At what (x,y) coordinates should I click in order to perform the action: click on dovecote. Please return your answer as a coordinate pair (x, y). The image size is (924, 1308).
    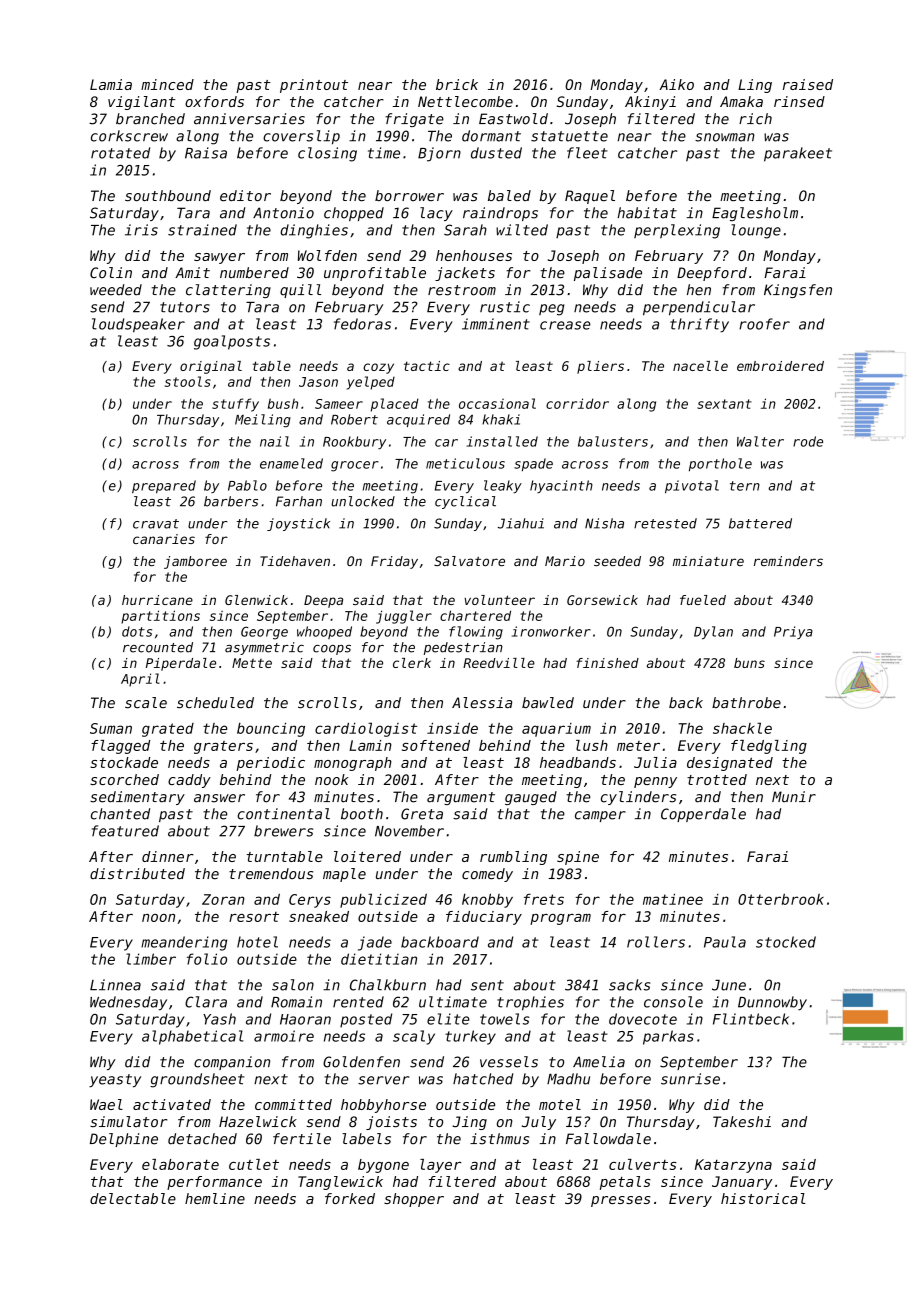
    Looking at the image, I should click on (643, 1019).
